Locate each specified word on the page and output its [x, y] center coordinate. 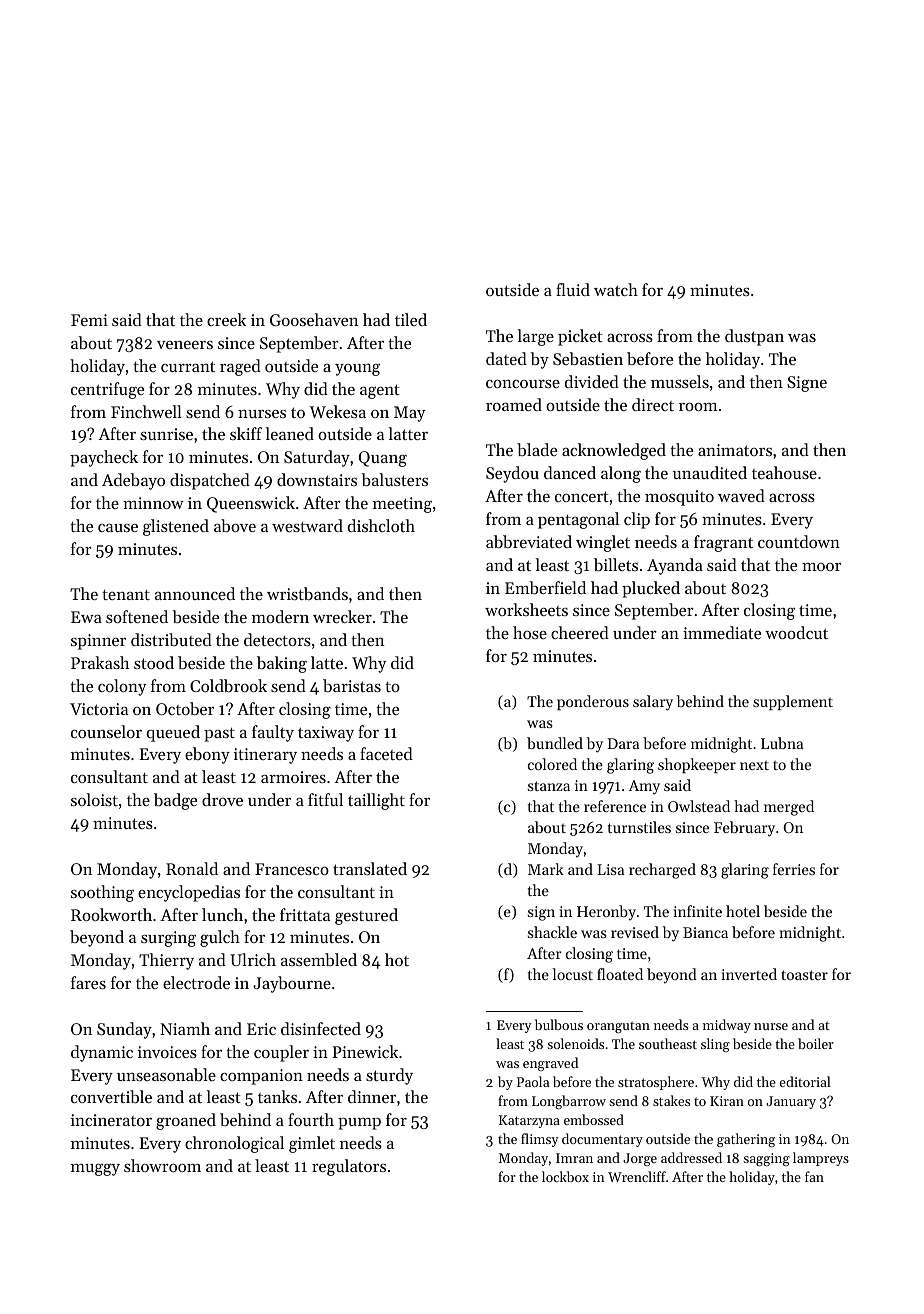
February [744, 829]
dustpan [754, 337]
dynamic [102, 1053]
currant [188, 366]
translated [370, 868]
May [409, 414]
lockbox [565, 1176]
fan [814, 1176]
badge [175, 801]
